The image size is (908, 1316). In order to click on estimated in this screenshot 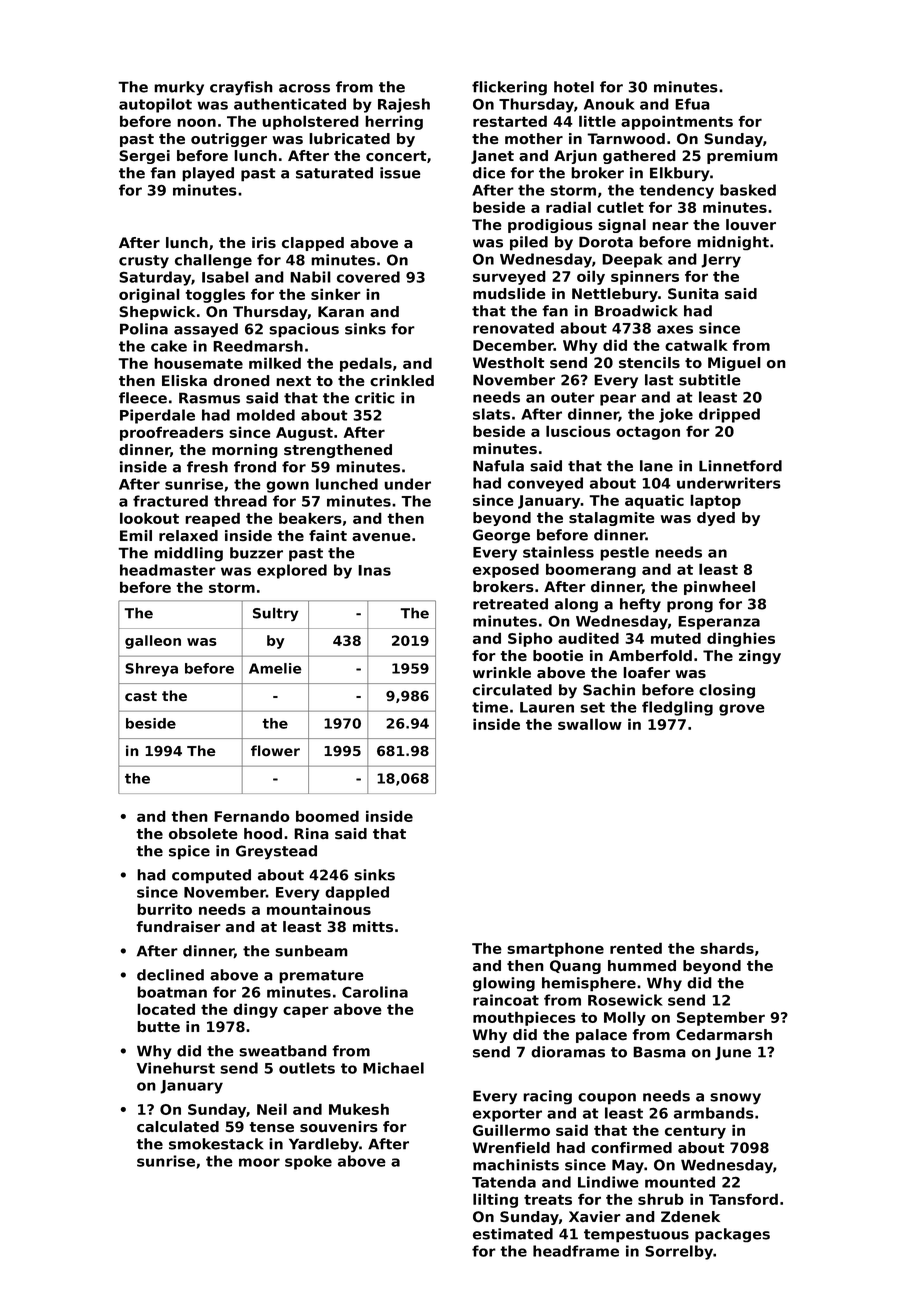, I will do `click(513, 1234)`.
